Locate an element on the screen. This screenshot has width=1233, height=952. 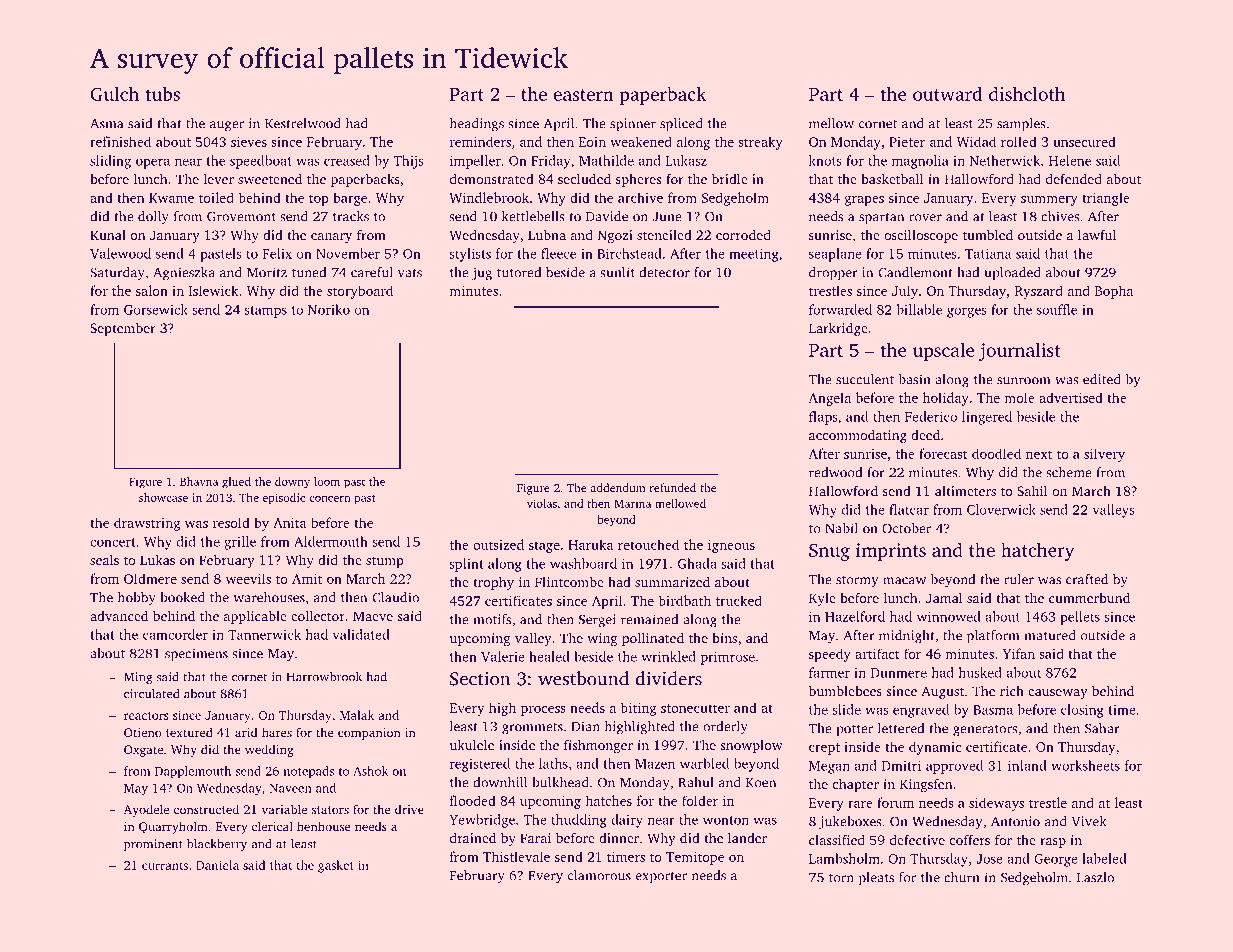
Saturday is located at coordinates (117, 274).
